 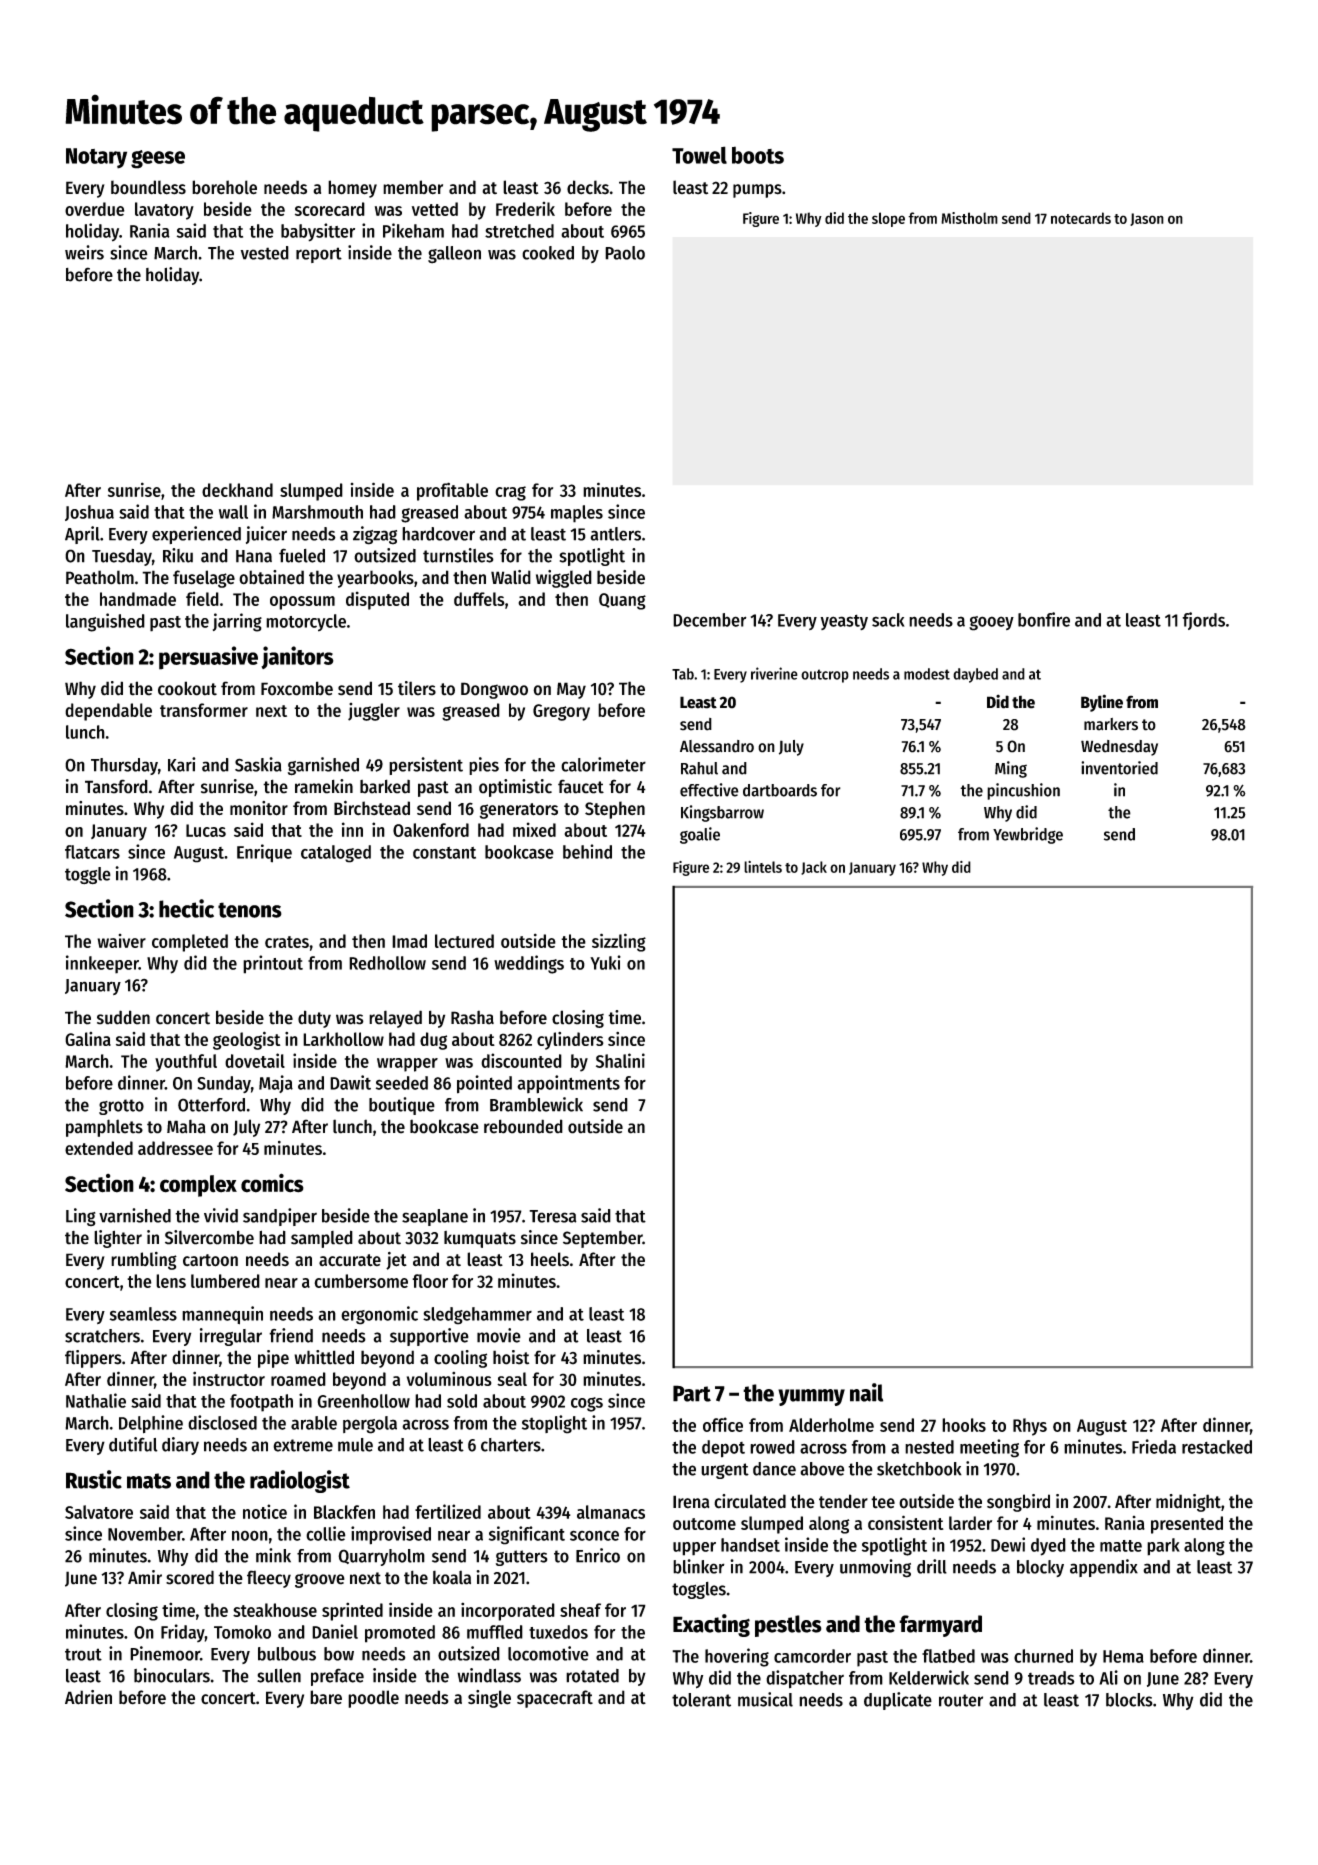 I want to click on Yewbridge, so click(x=1028, y=835).
